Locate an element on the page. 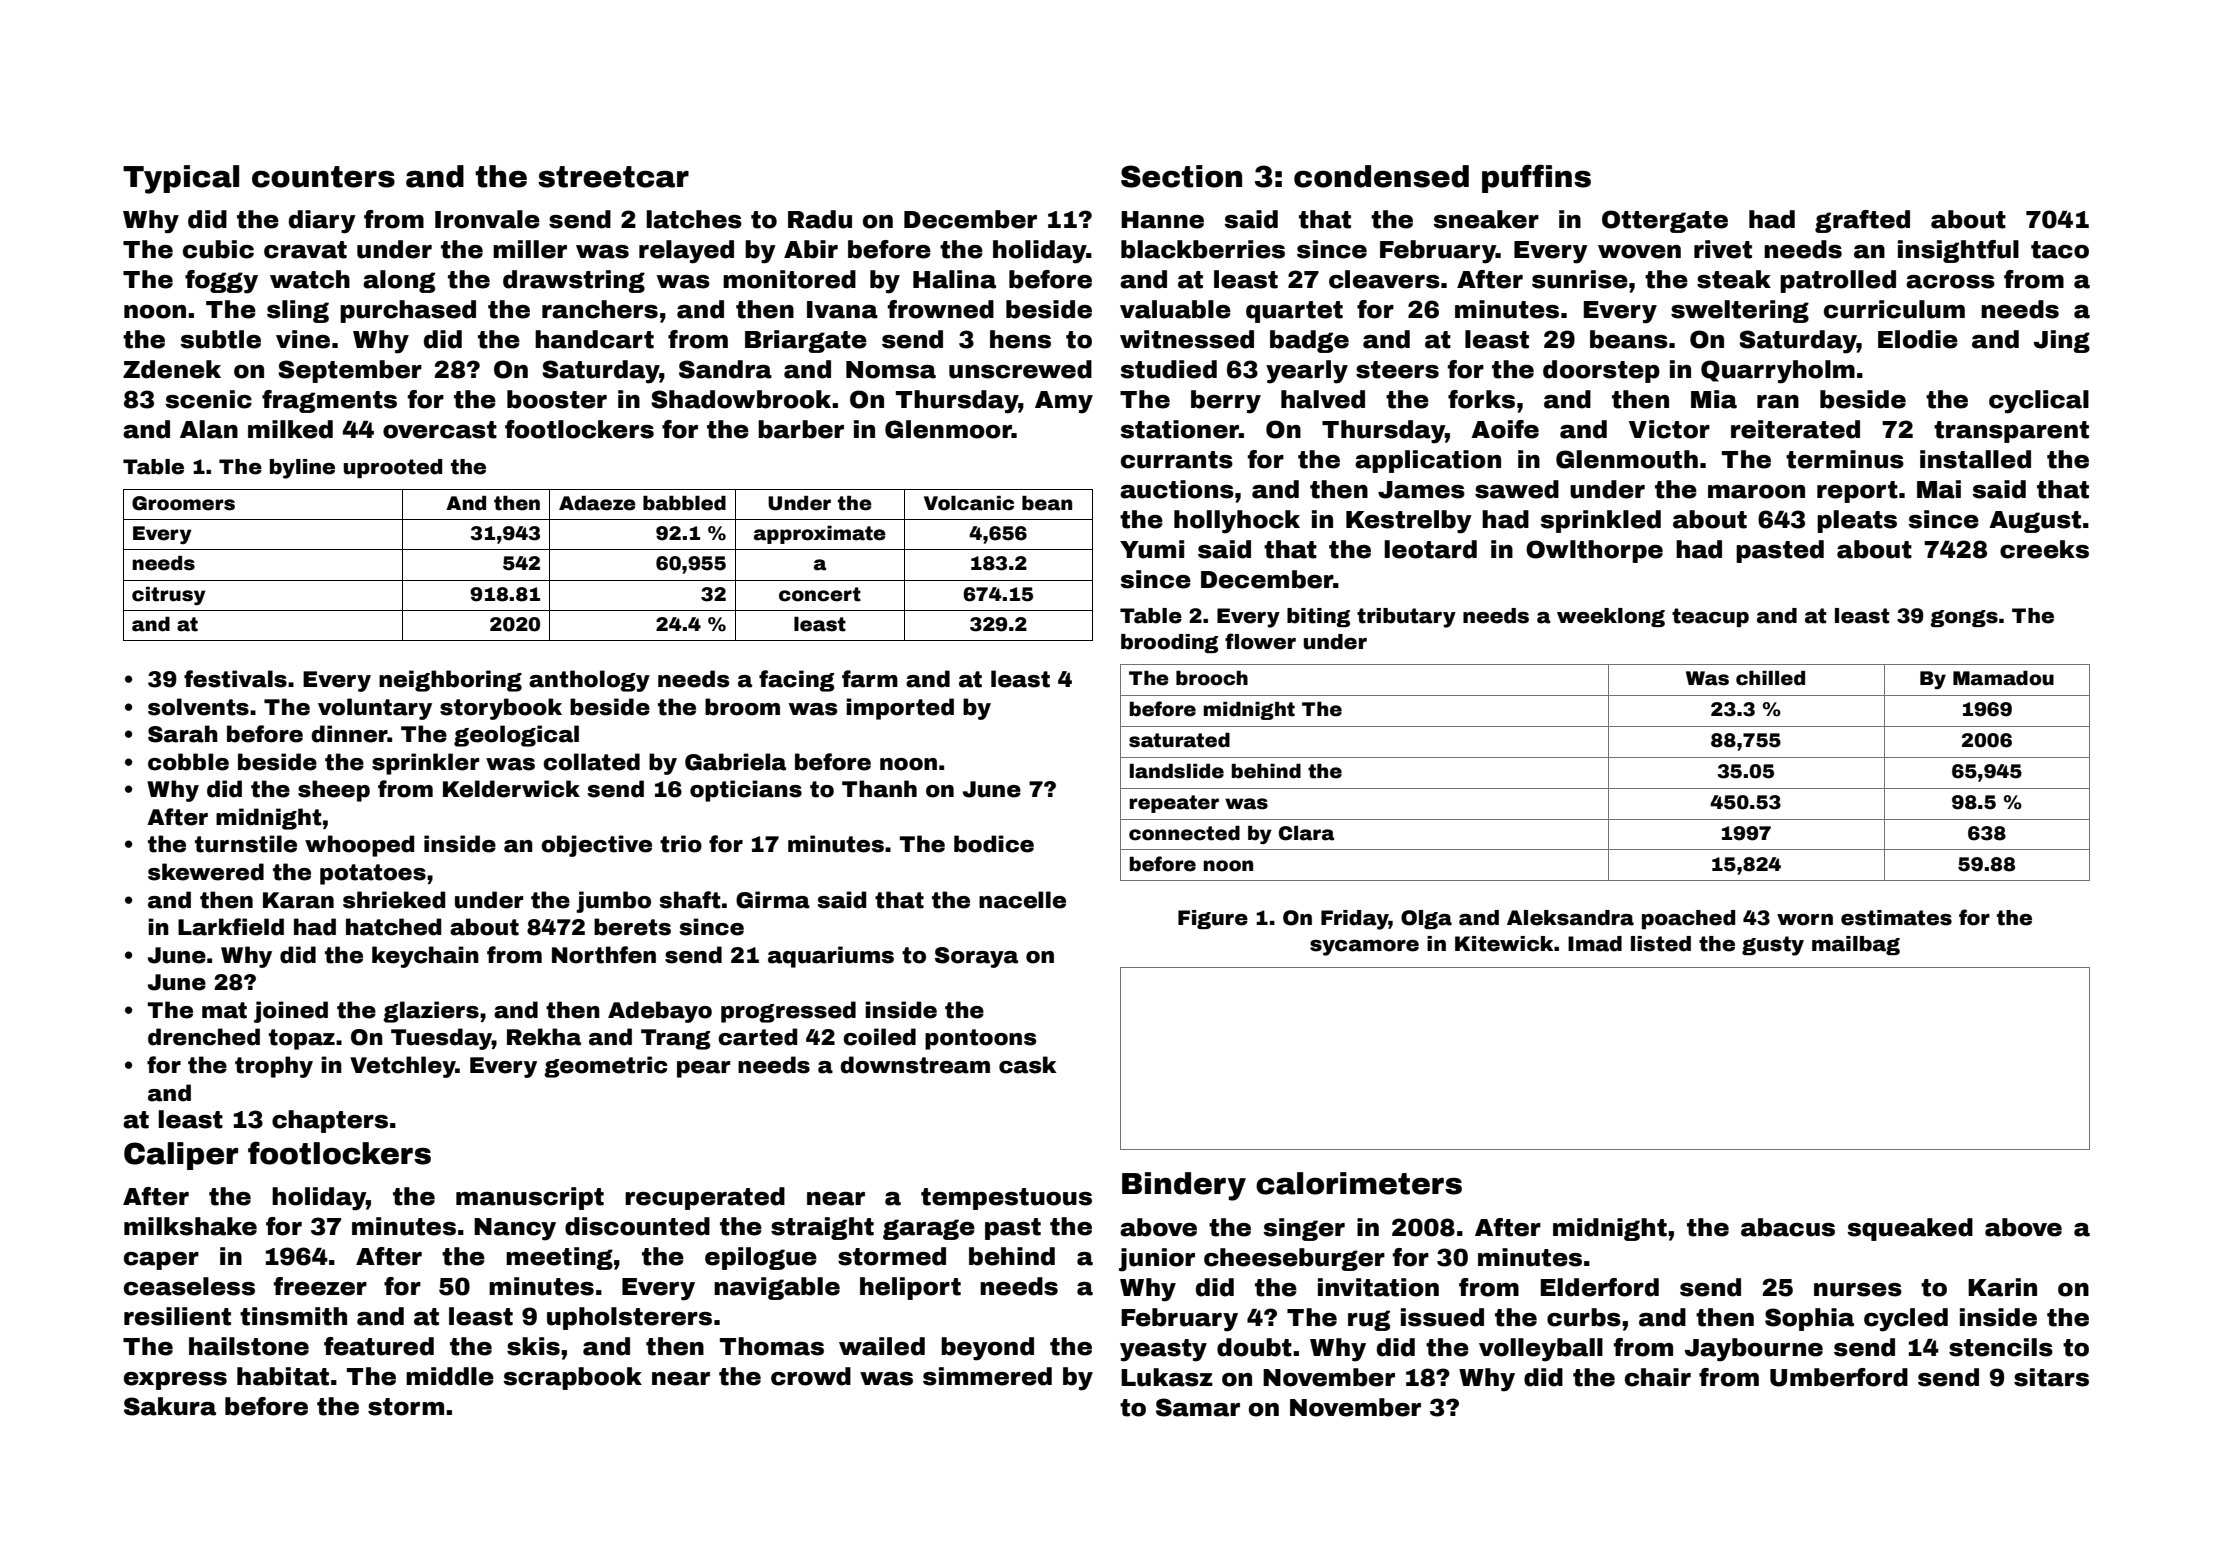  berets is located at coordinates (632, 927).
